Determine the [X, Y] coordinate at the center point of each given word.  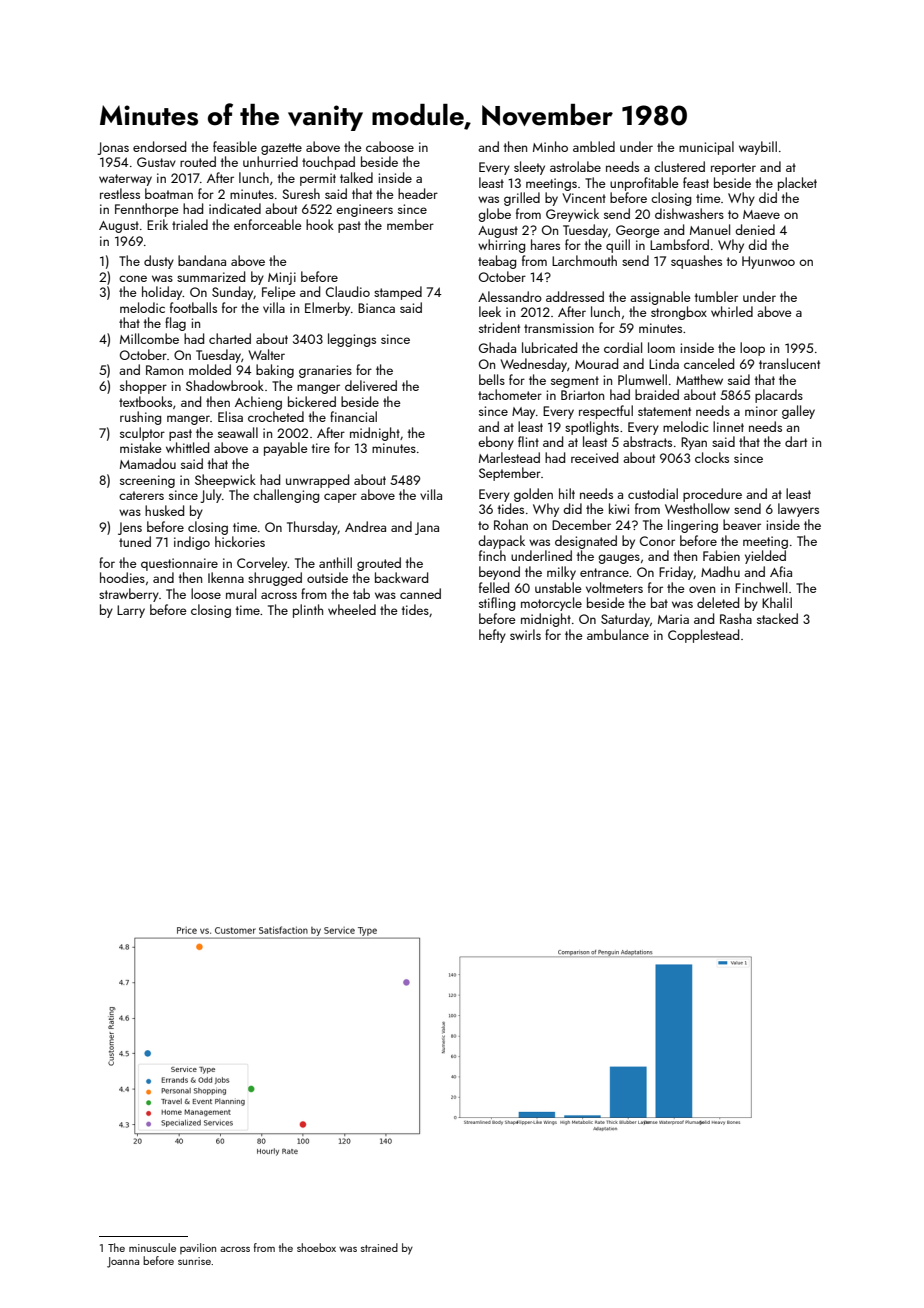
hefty [492, 636]
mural [241, 593]
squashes [696, 262]
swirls [525, 634]
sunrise [194, 1261]
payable [286, 449]
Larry [131, 611]
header [418, 193]
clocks [712, 457]
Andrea [365, 526]
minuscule [152, 1247]
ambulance [618, 634]
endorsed [159, 146]
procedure [712, 495]
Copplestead [703, 636]
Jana [427, 528]
